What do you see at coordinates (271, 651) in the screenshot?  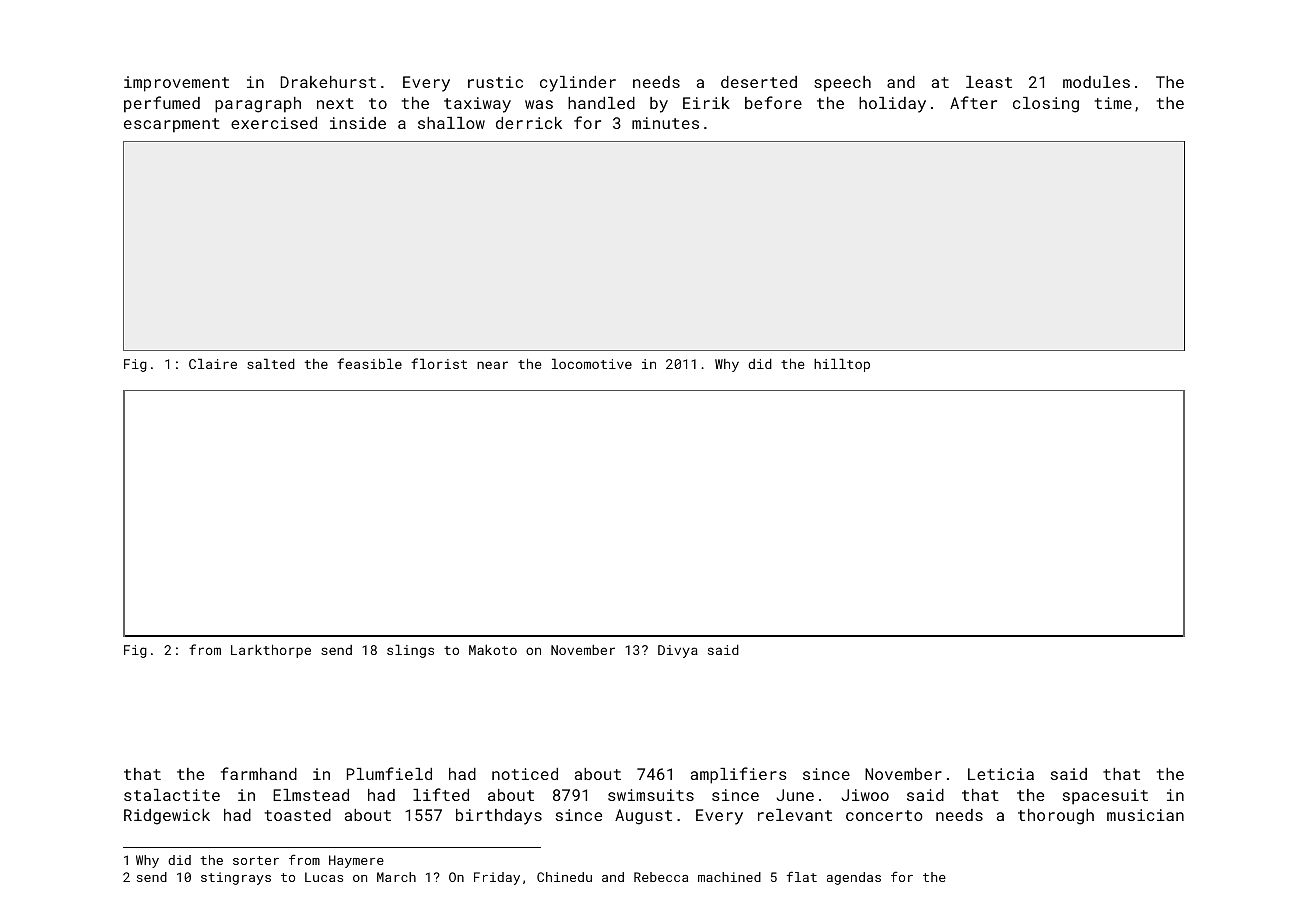 I see `Larkthorpe` at bounding box center [271, 651].
